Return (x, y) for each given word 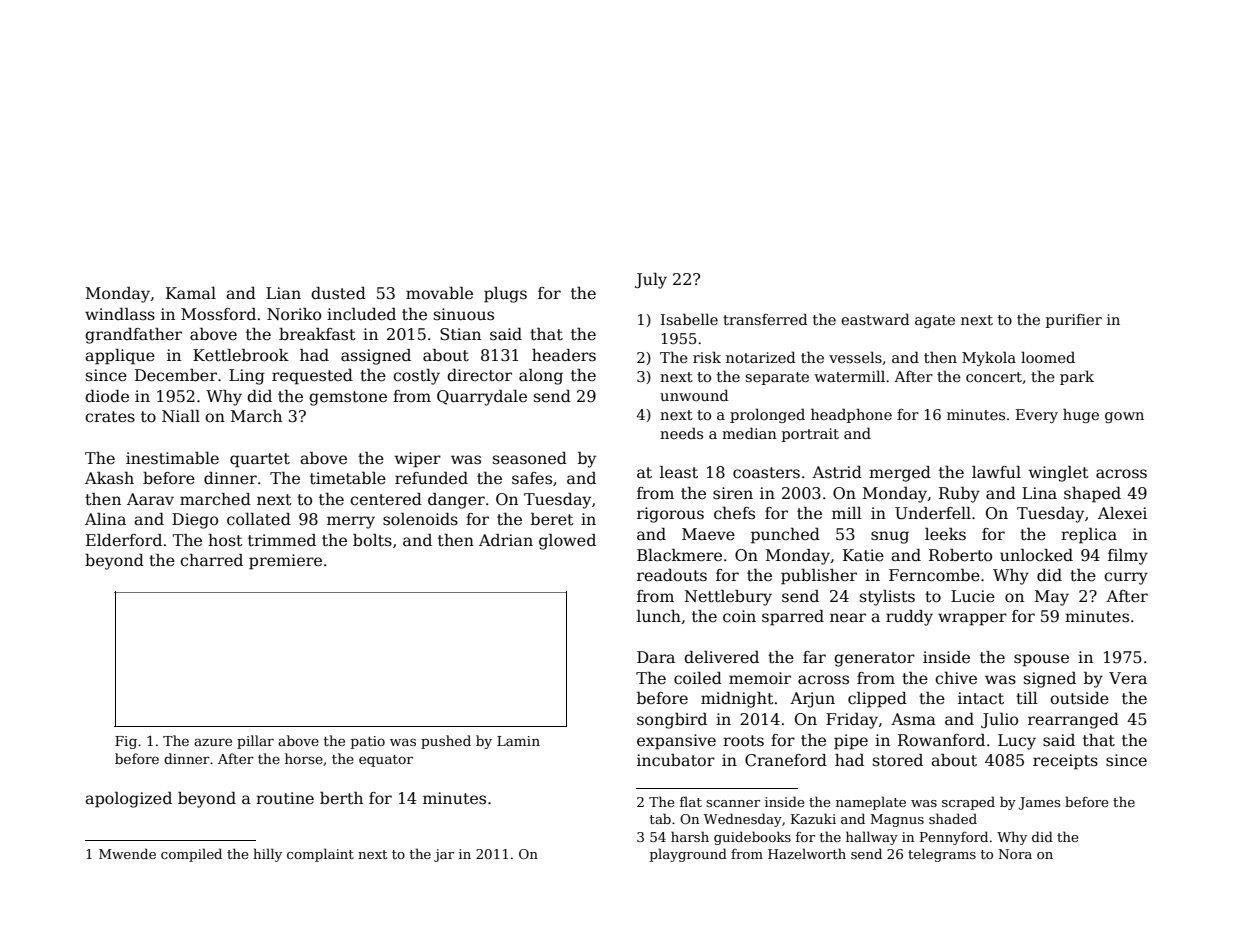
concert (994, 377)
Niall (181, 416)
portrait (810, 435)
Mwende (127, 853)
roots (743, 741)
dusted (338, 293)
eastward (875, 319)
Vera (1128, 678)
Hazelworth (807, 853)
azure (213, 742)
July (651, 281)
